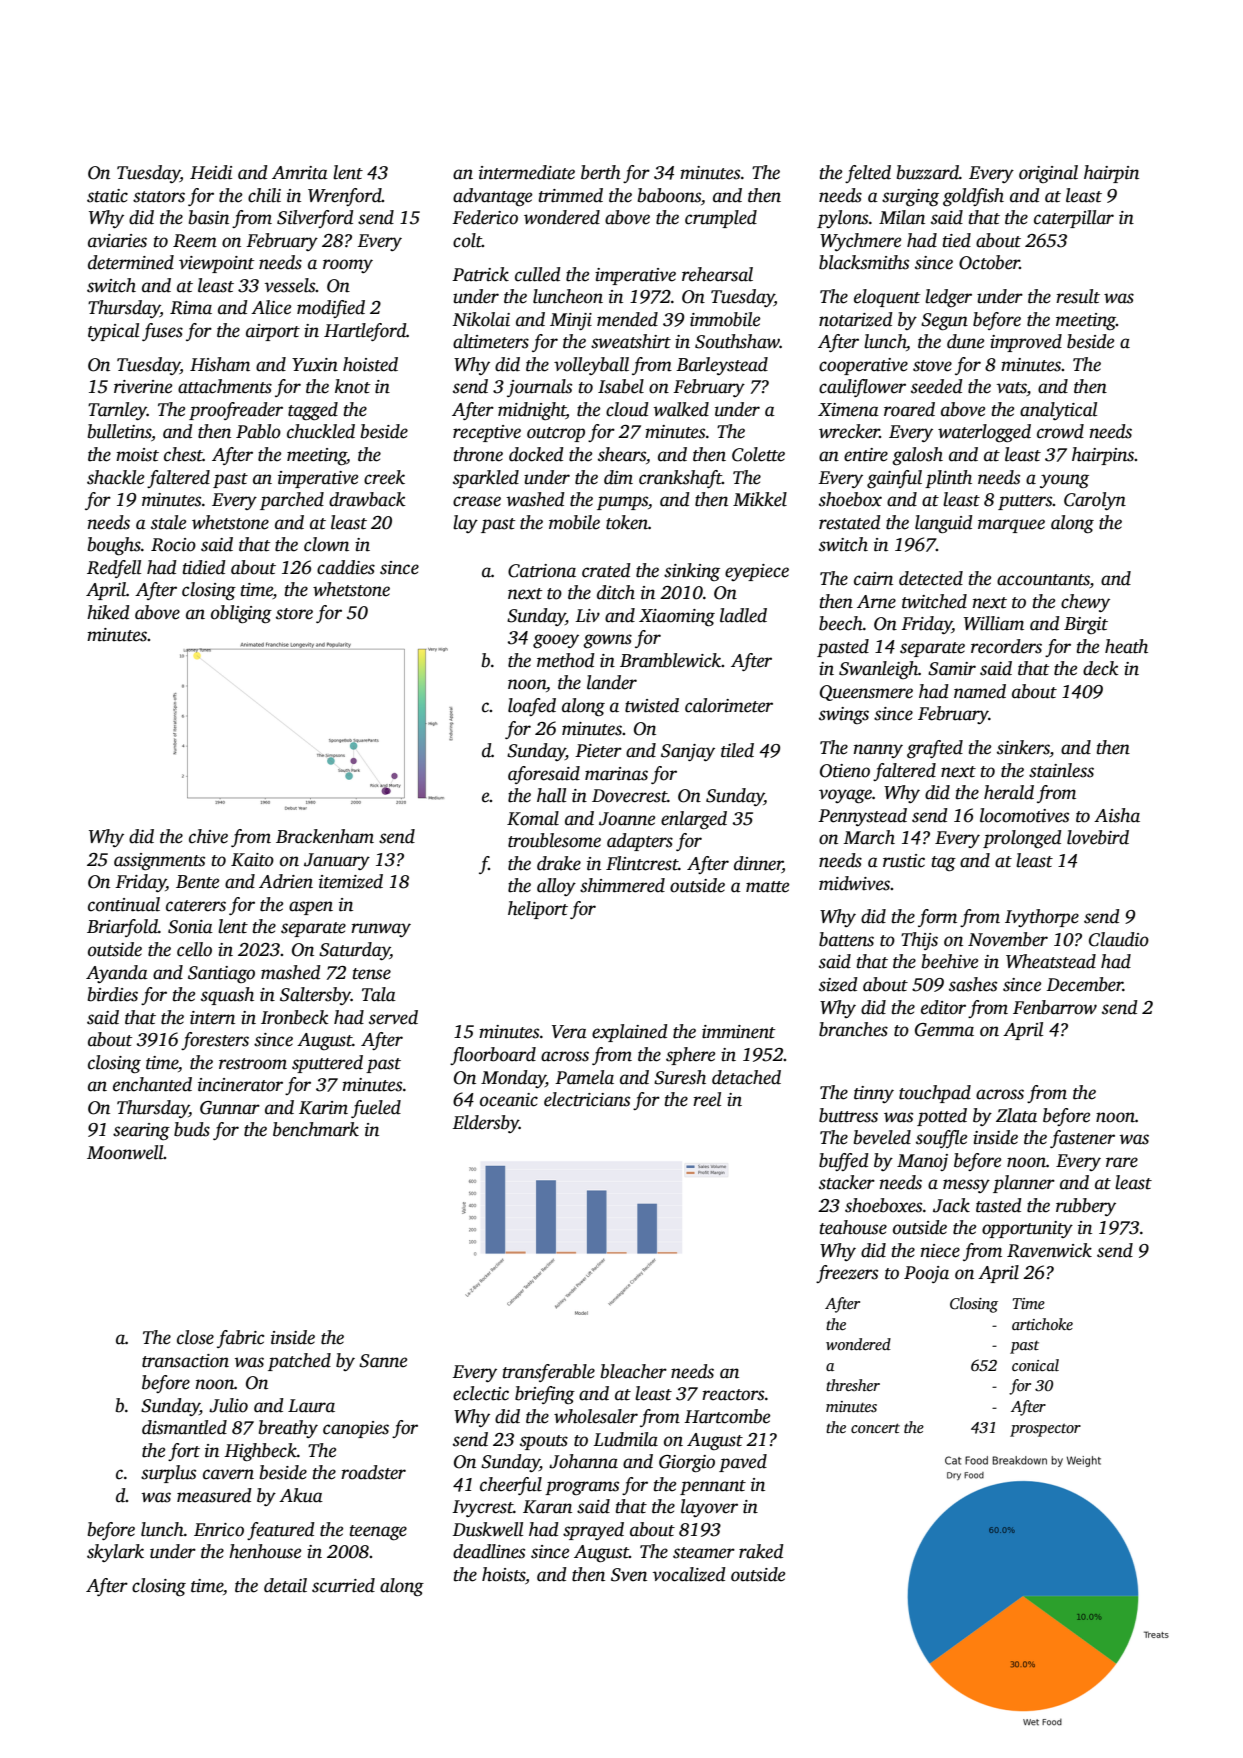  What do you see at coordinates (115, 1553) in the page?
I see `skylark` at bounding box center [115, 1553].
